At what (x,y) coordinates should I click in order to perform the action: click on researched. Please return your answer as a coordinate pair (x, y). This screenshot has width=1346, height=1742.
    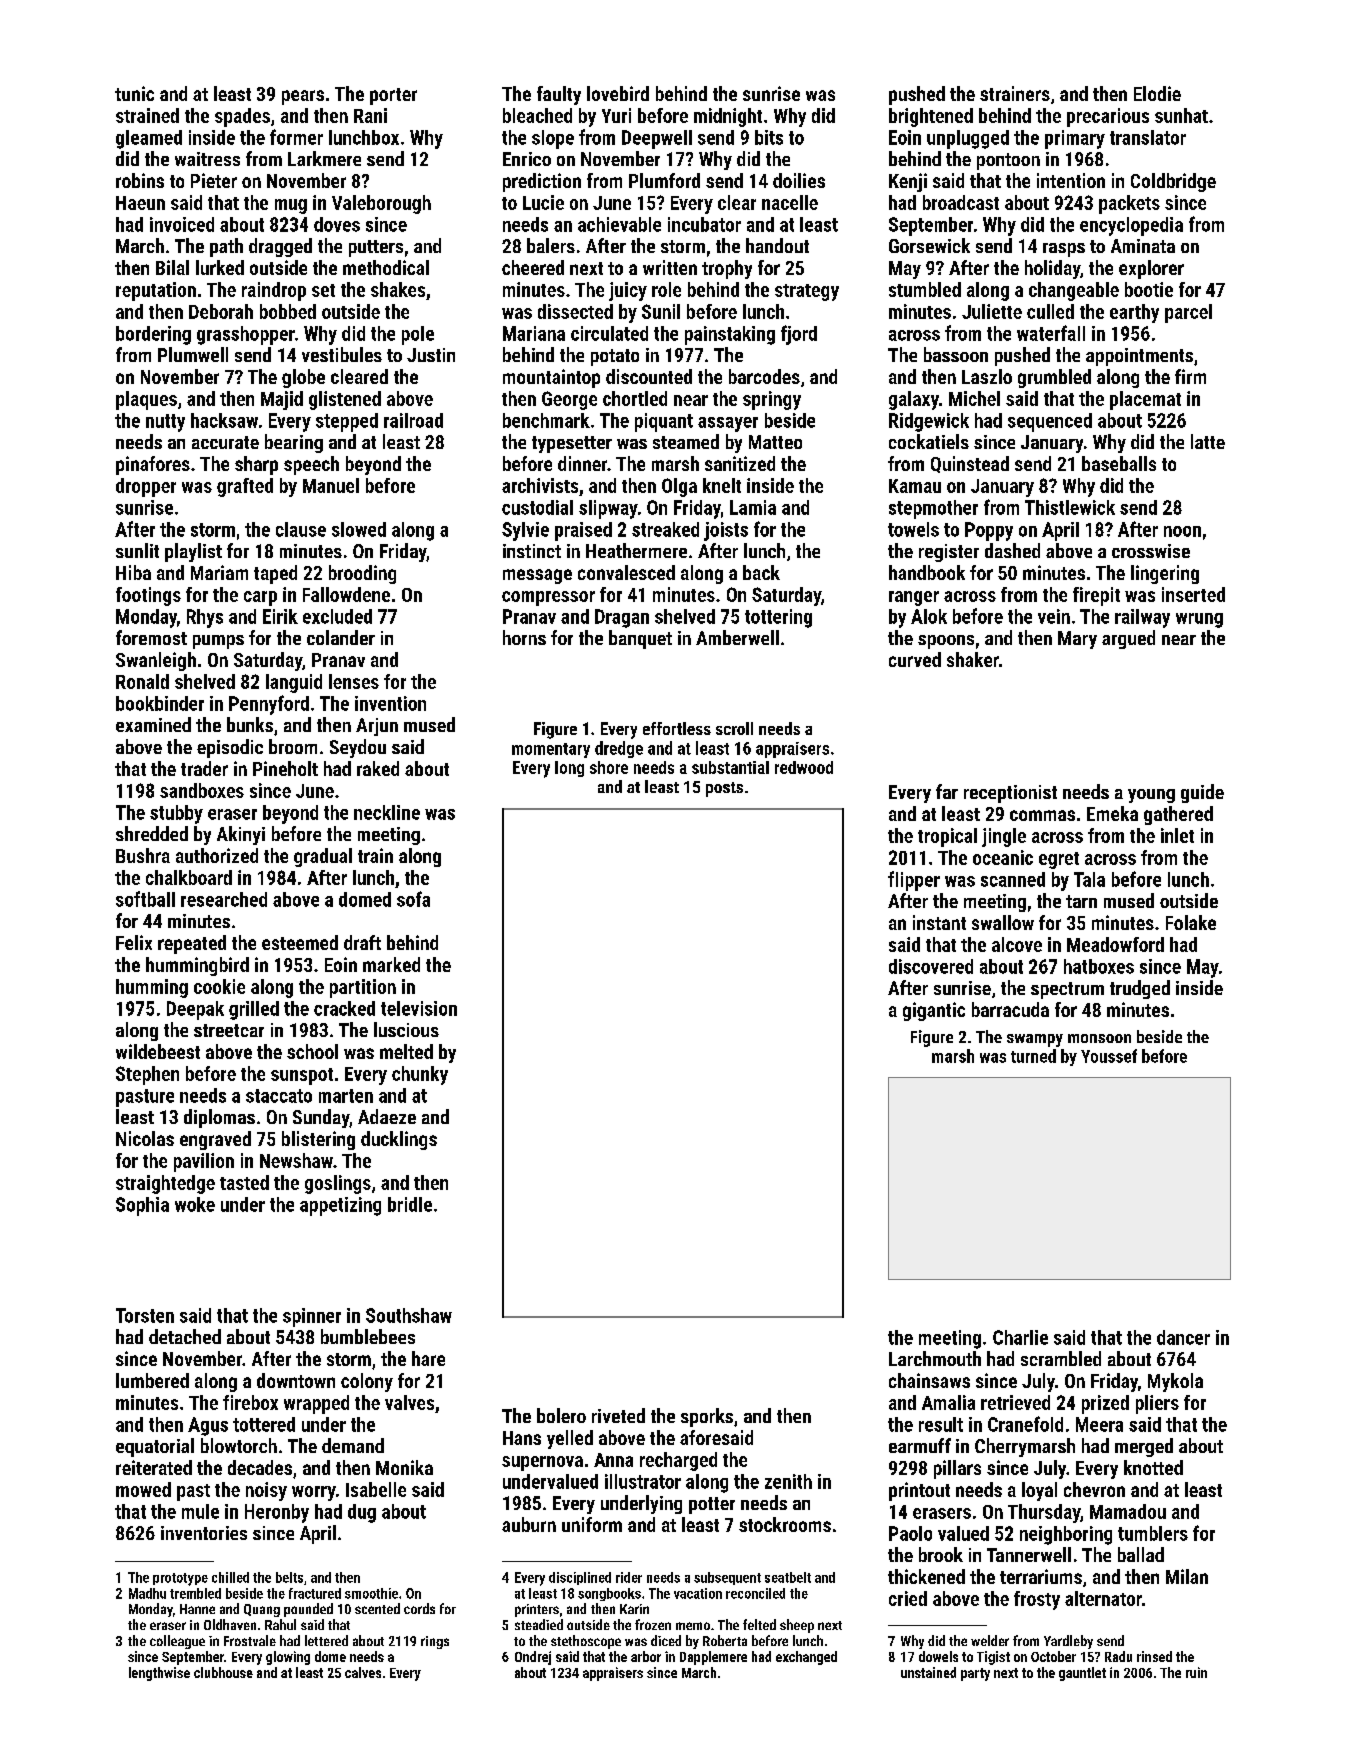
    Looking at the image, I should click on (224, 899).
